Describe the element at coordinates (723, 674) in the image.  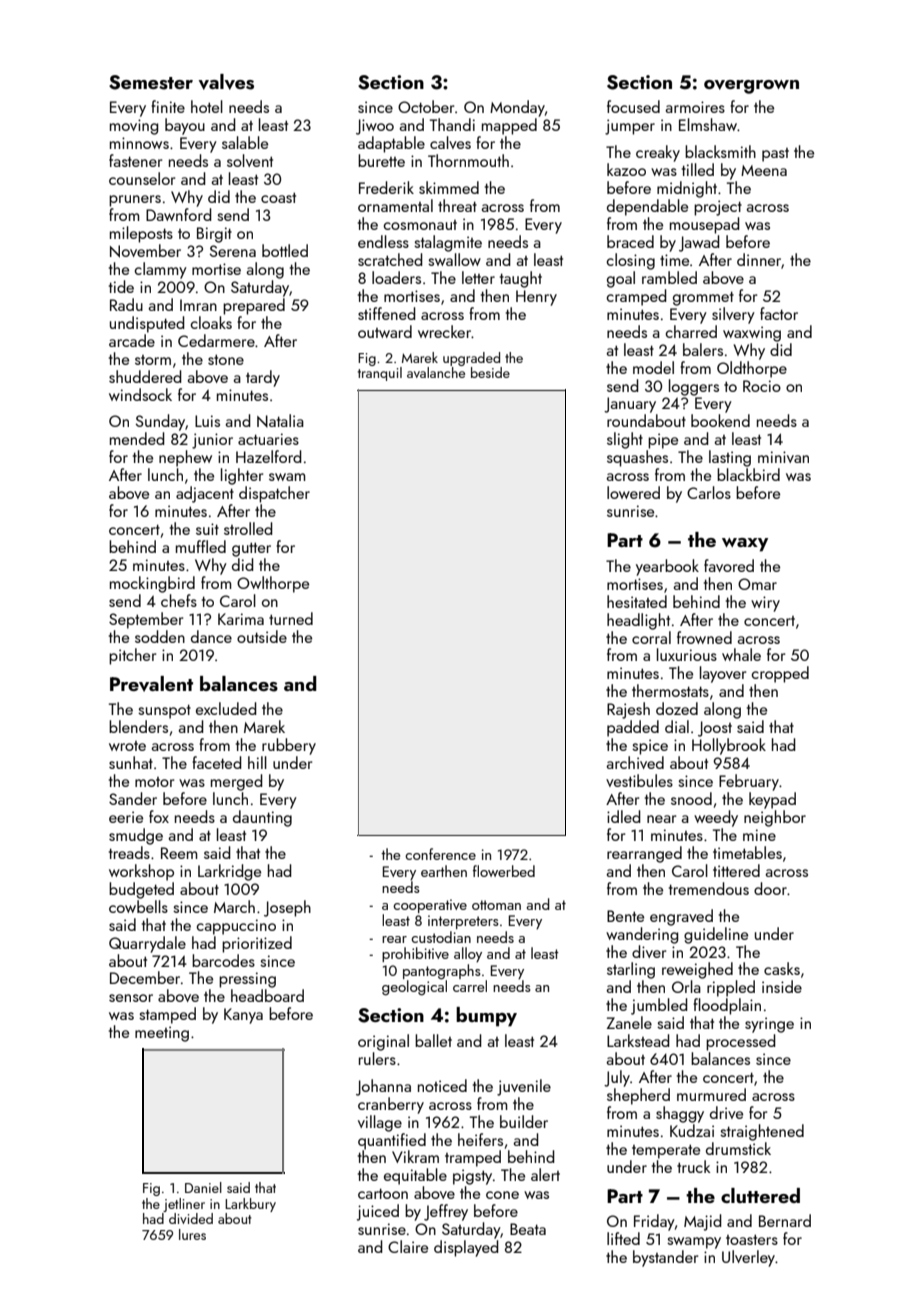
I see `layover` at that location.
